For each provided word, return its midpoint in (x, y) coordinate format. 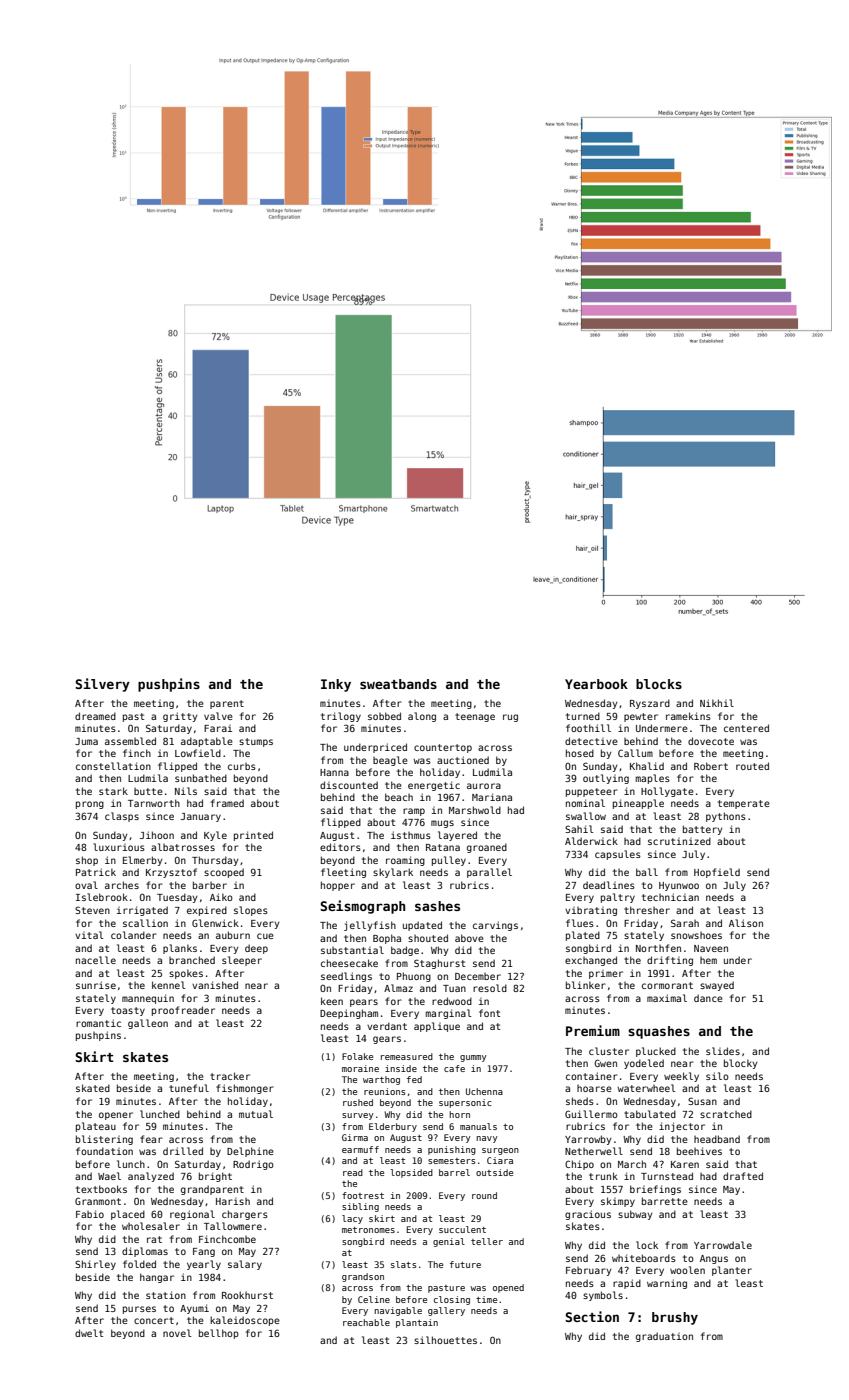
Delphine (250, 1152)
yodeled (644, 1064)
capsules (618, 855)
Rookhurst (247, 1295)
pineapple (638, 804)
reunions (384, 1091)
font (489, 1013)
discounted (349, 785)
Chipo (579, 1165)
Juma (86, 741)
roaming (405, 861)
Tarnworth (154, 803)
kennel (168, 985)
